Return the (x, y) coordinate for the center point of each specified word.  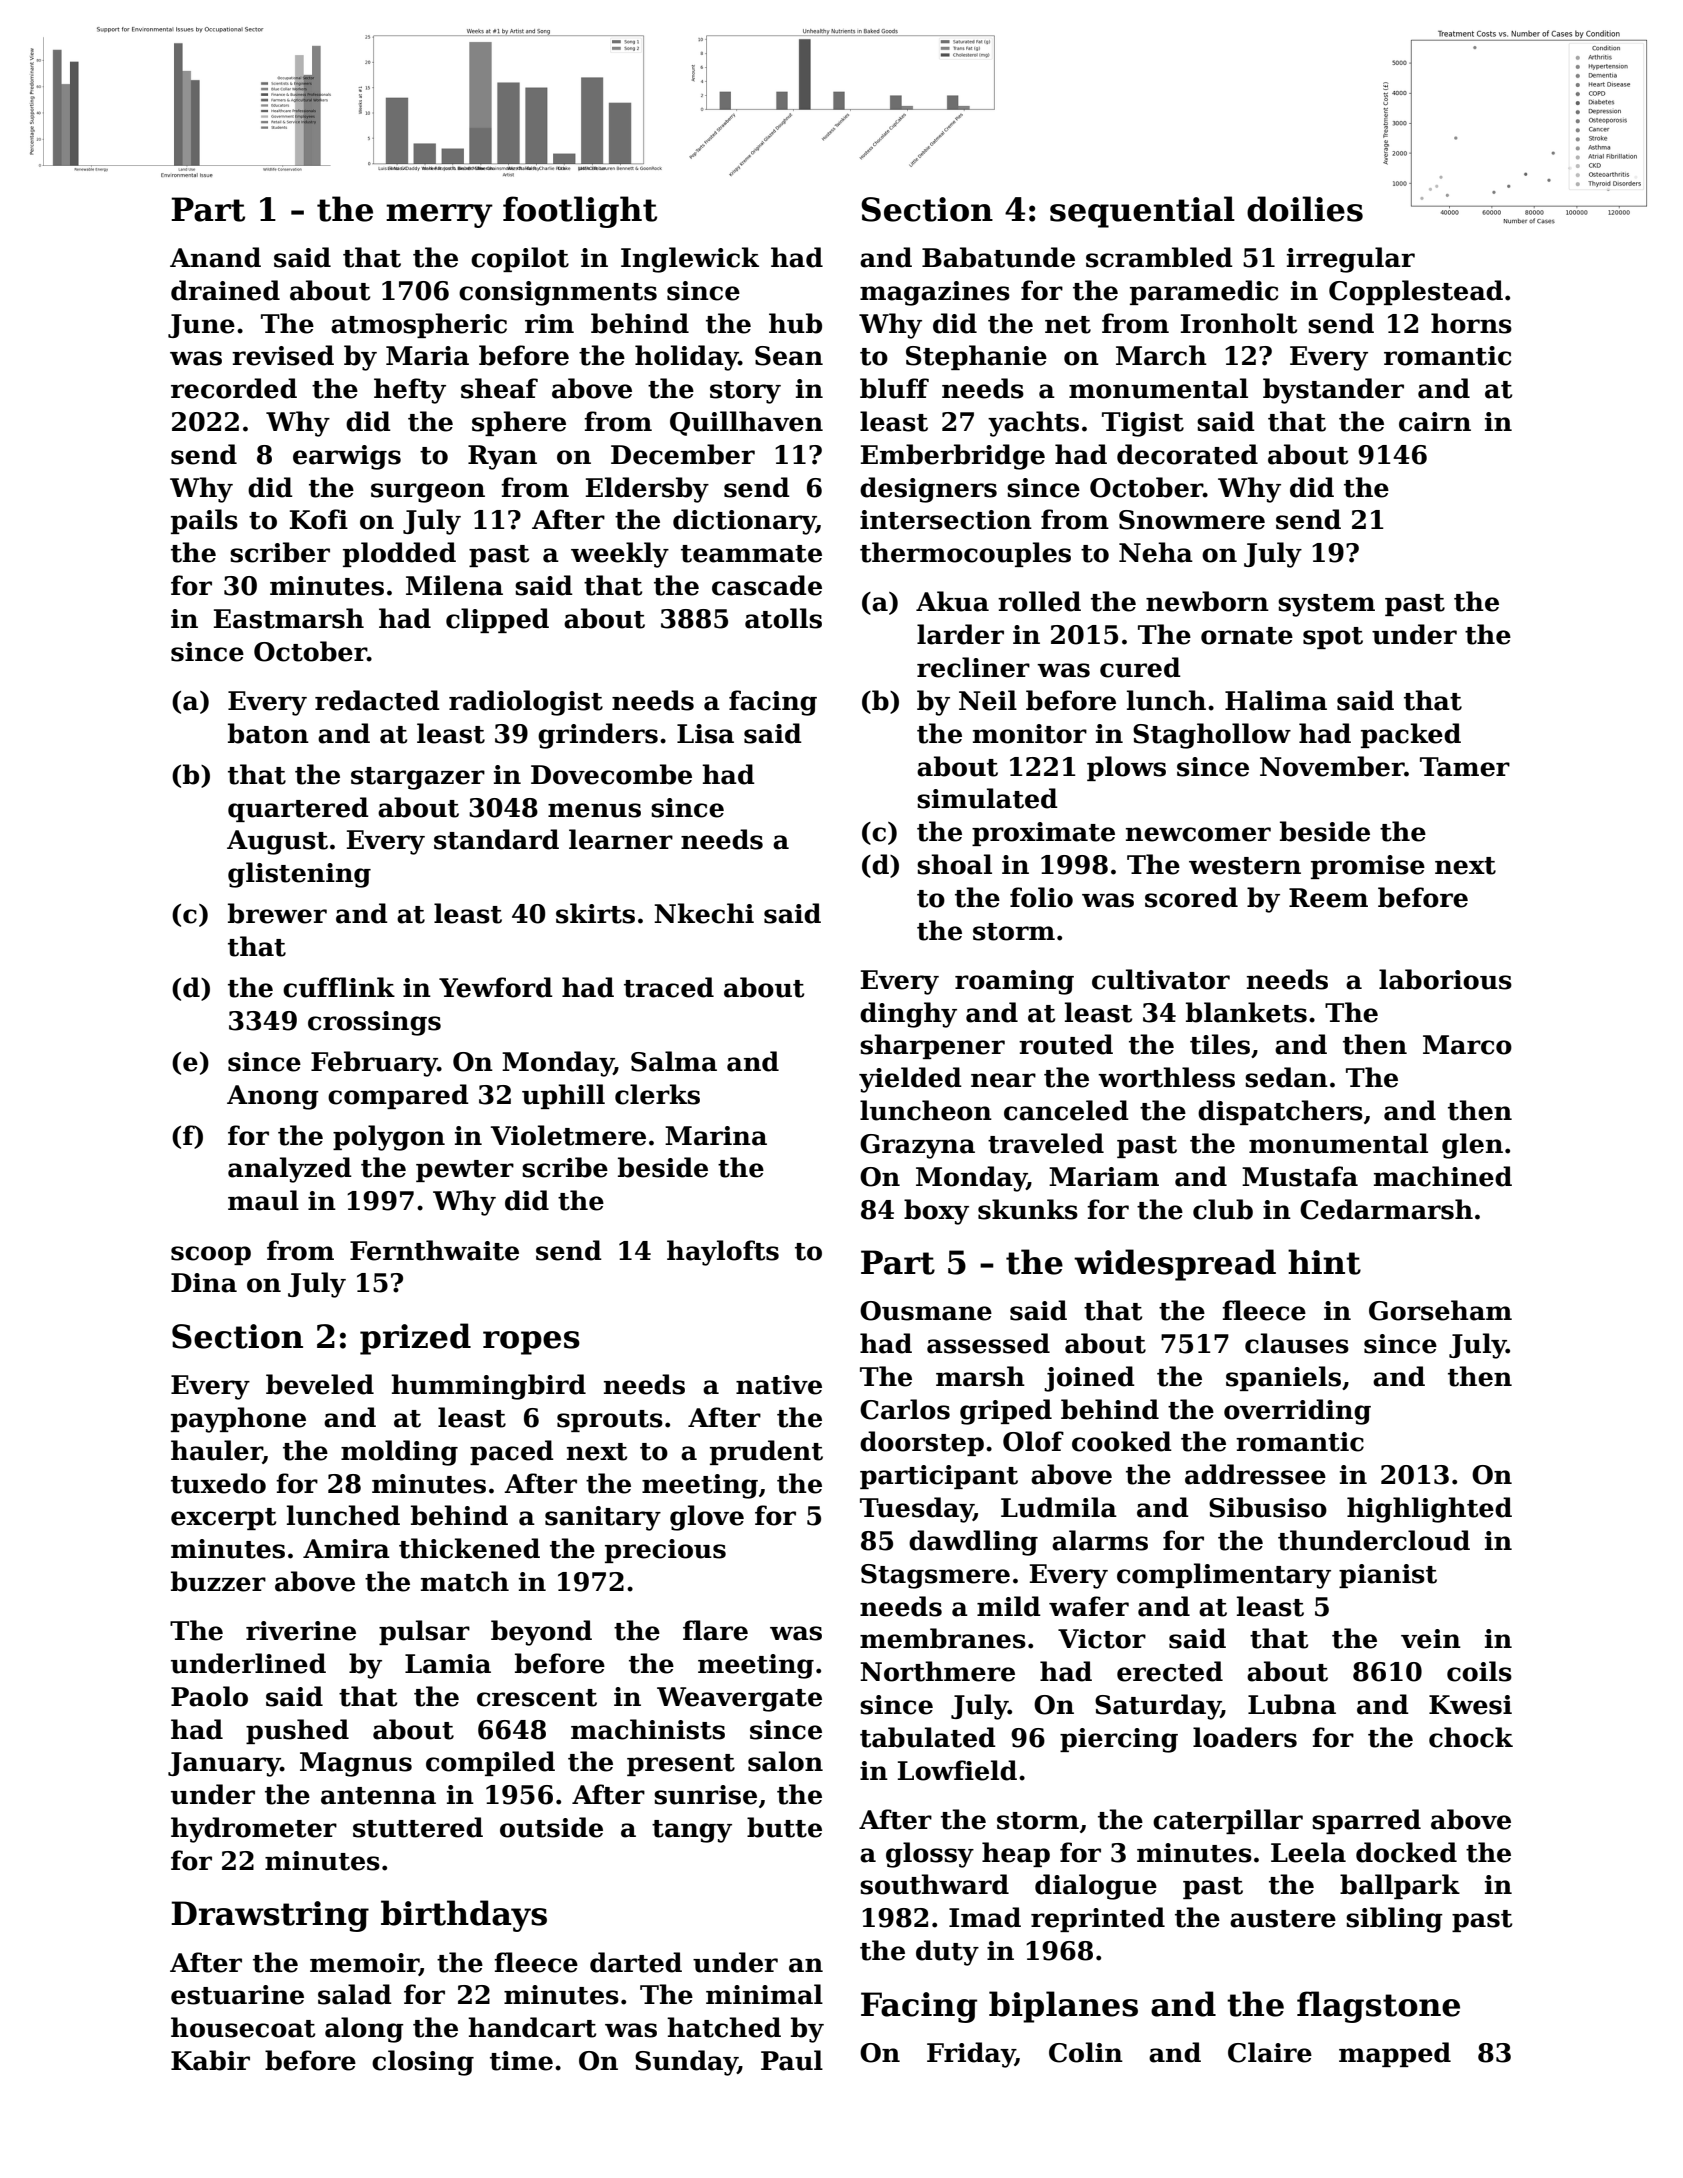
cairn (1435, 422)
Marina (716, 1136)
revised (283, 355)
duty (947, 1953)
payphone (238, 1420)
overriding (1297, 1412)
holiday (686, 358)
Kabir (210, 2060)
